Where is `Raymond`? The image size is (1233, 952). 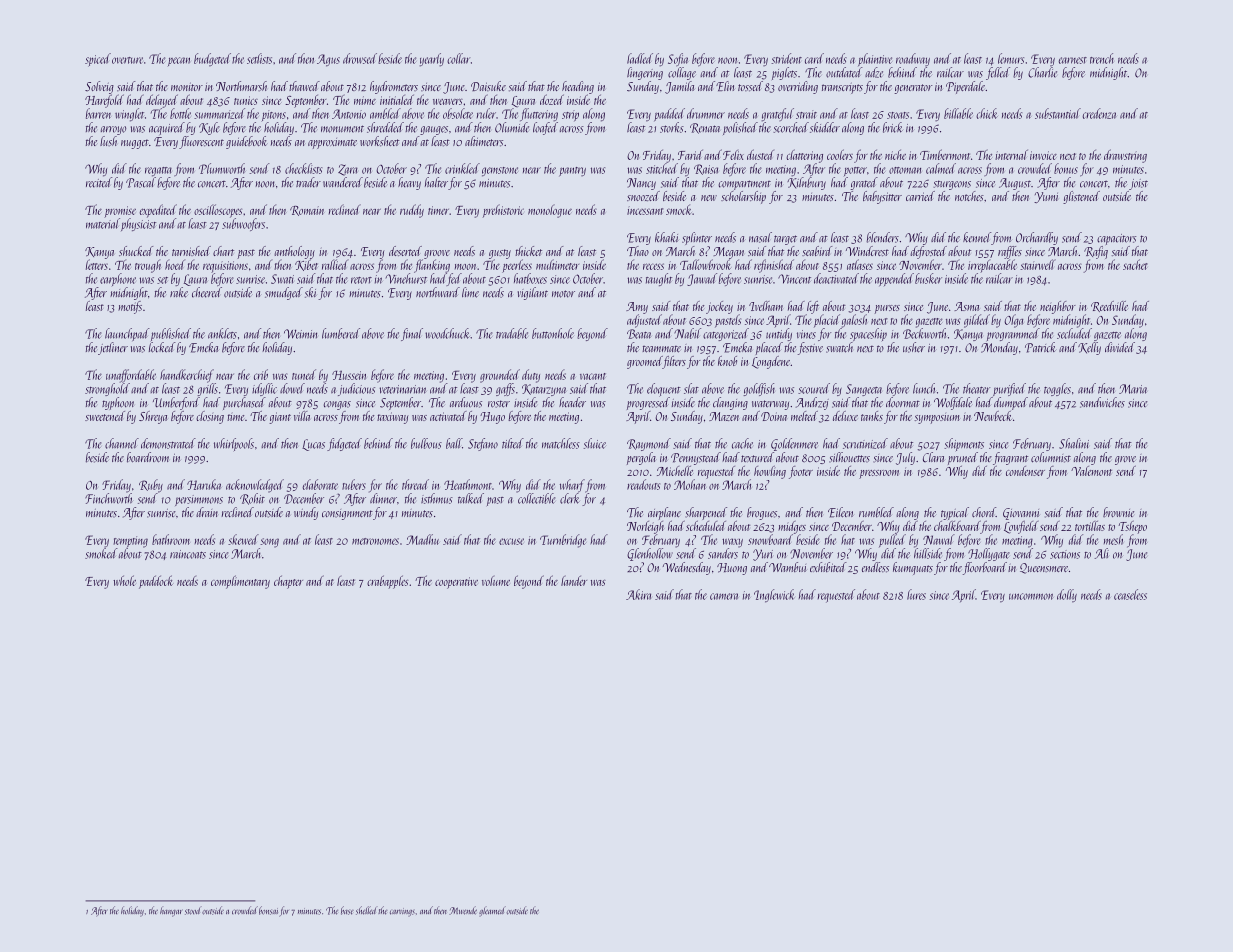
Raymond is located at coordinates (649, 444).
